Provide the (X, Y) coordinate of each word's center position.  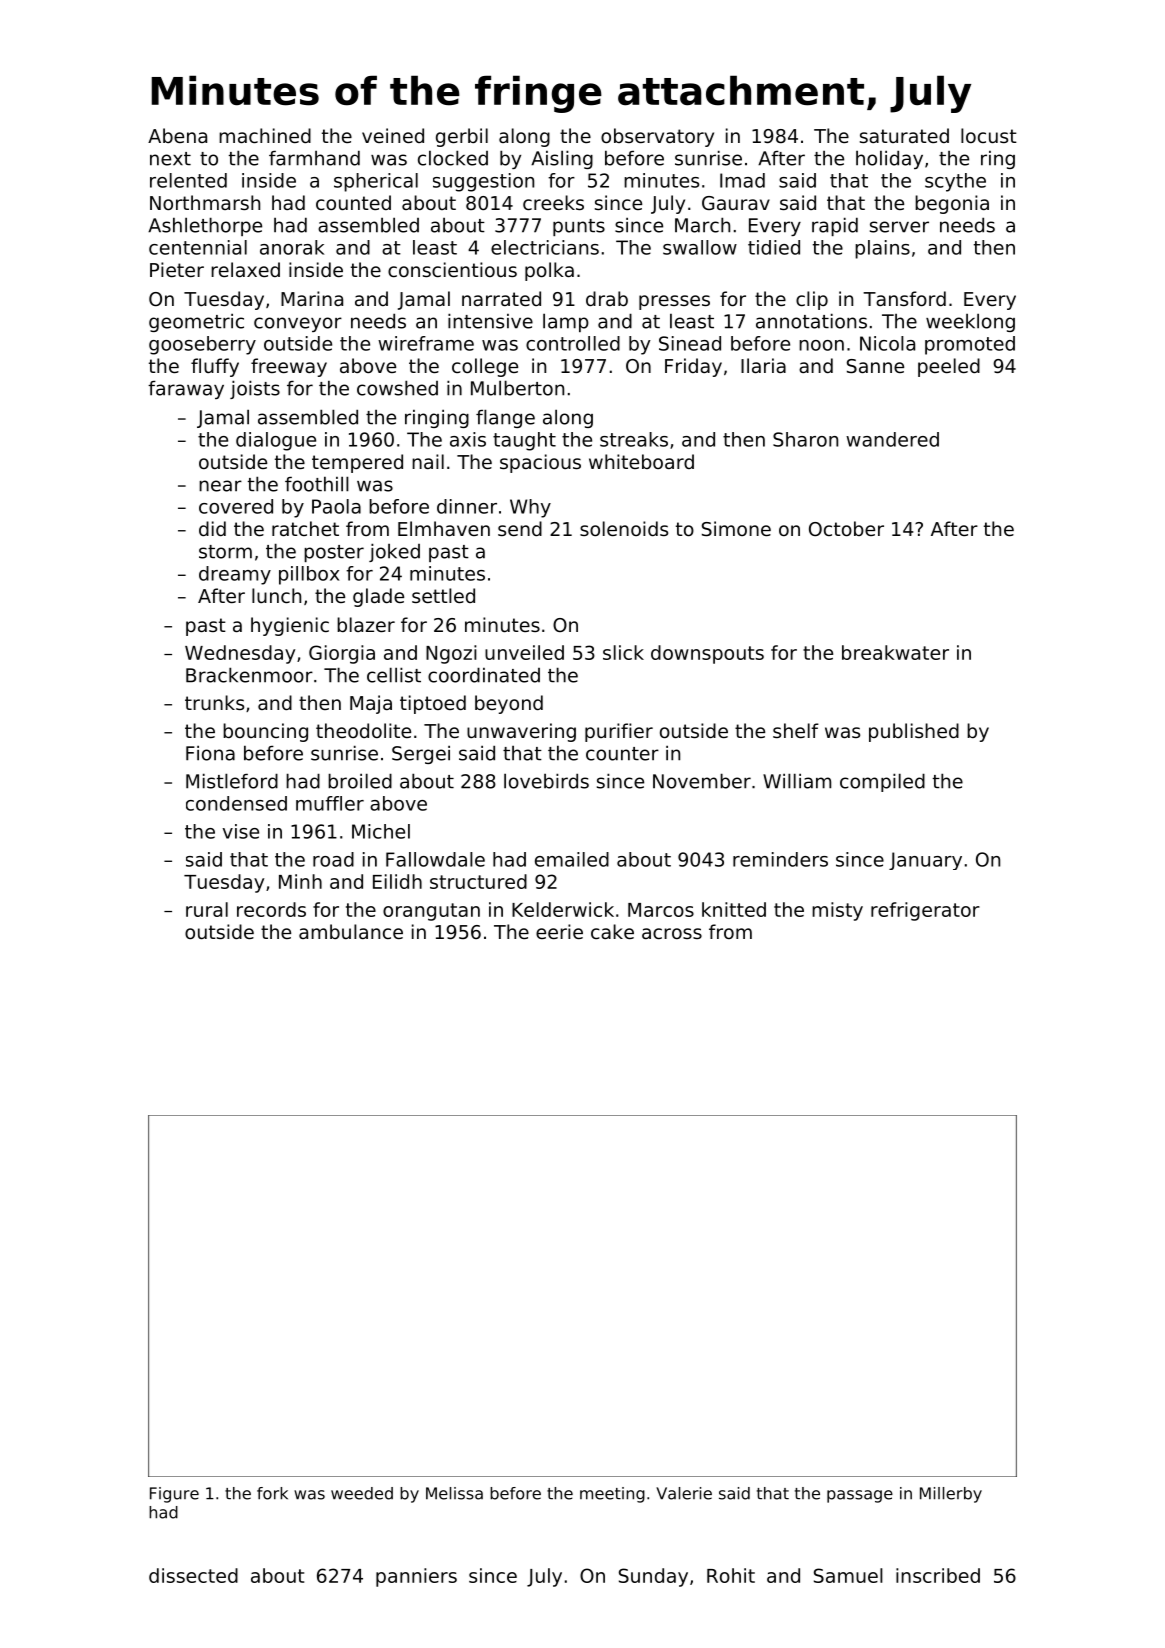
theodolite (363, 730)
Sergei (421, 754)
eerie (559, 931)
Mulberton (517, 388)
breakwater (895, 652)
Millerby (951, 1495)
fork (272, 1493)
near (220, 486)
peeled (949, 367)
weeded (362, 1493)
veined (393, 135)
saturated (904, 135)
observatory (657, 137)
